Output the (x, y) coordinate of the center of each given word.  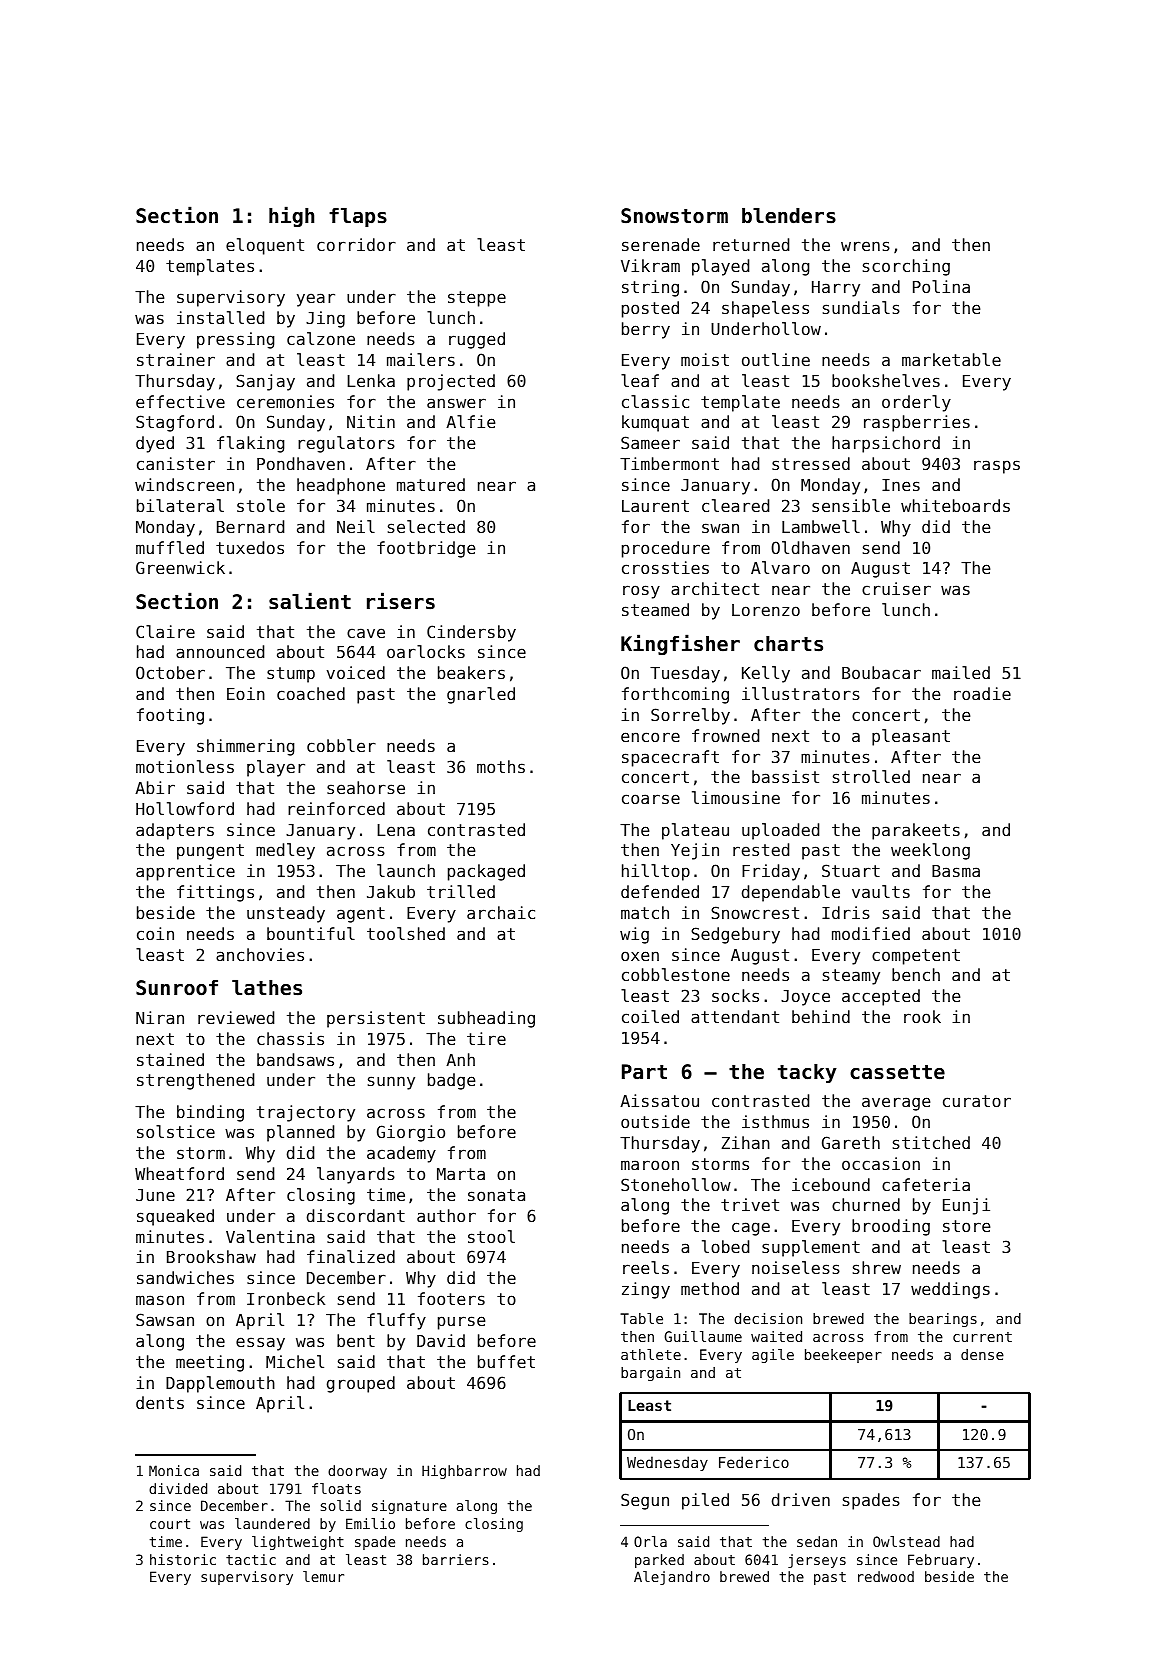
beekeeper (843, 1356)
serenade (661, 244)
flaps (358, 217)
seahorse (366, 787)
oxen (640, 956)
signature (409, 1507)
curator (977, 1101)
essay (260, 1344)
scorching (906, 267)
